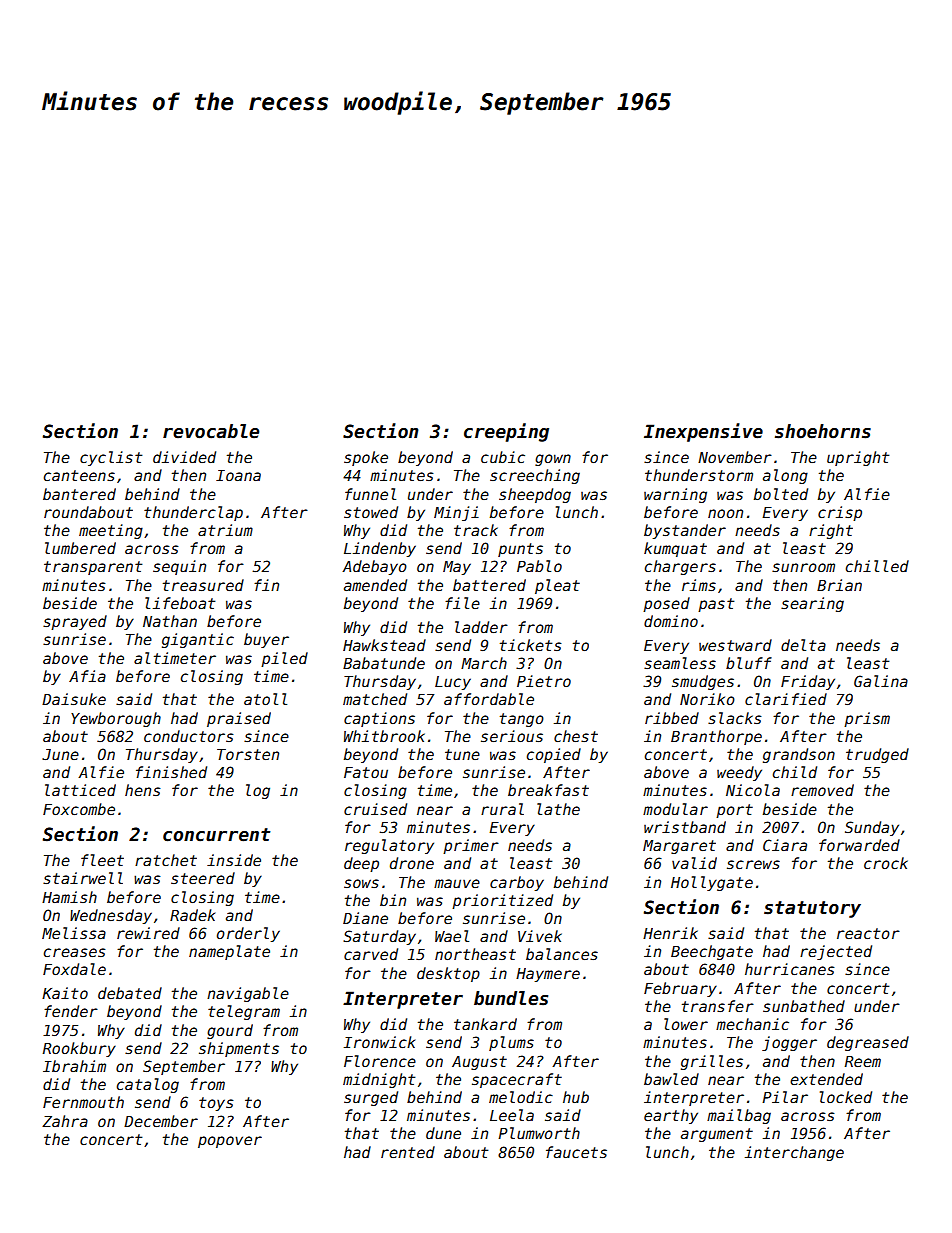 Image resolution: width=952 pixels, height=1233 pixels. I want to click on copied, so click(554, 755).
